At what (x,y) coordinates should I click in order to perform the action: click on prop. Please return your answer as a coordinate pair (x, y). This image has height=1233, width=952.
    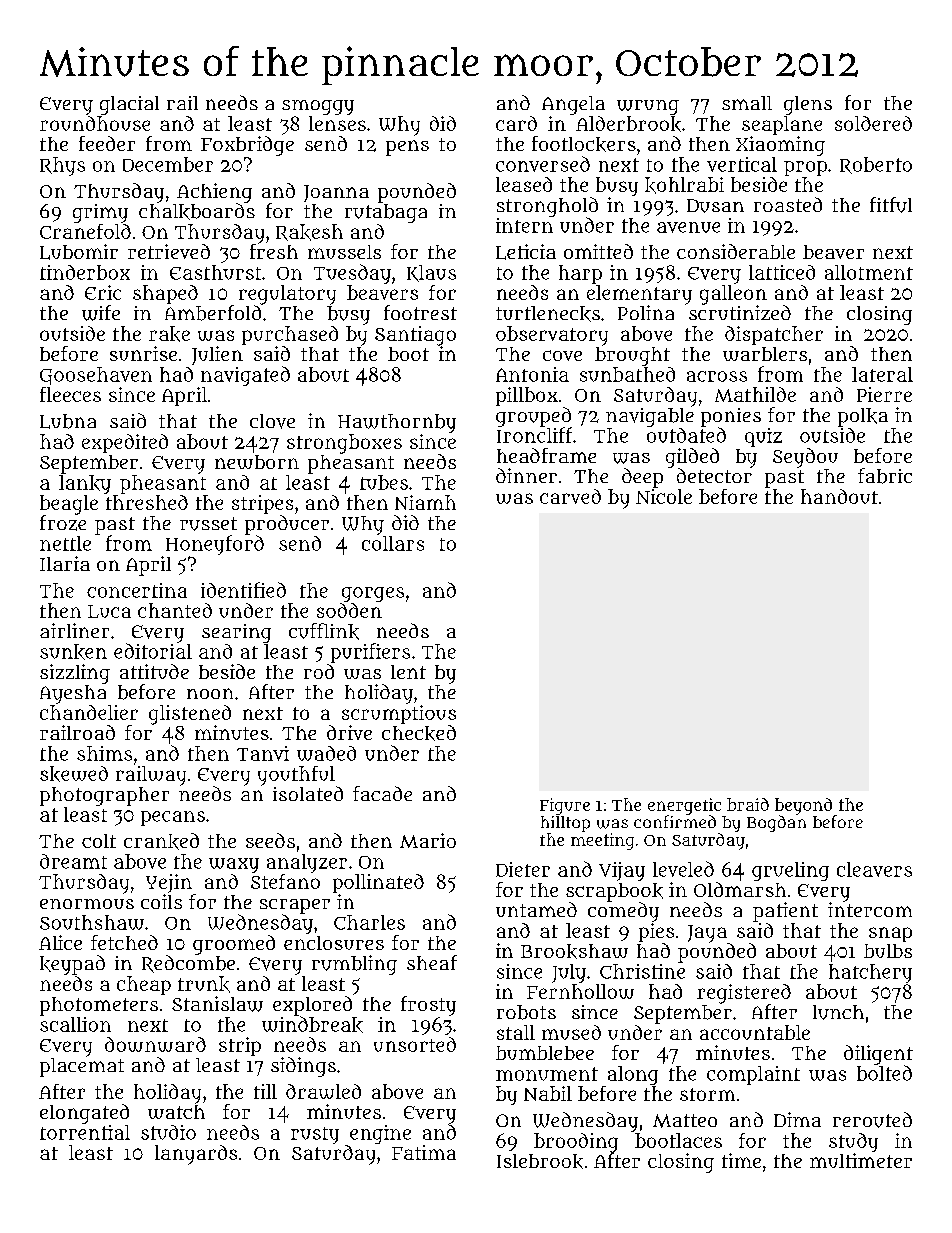
    Looking at the image, I should click on (805, 168).
